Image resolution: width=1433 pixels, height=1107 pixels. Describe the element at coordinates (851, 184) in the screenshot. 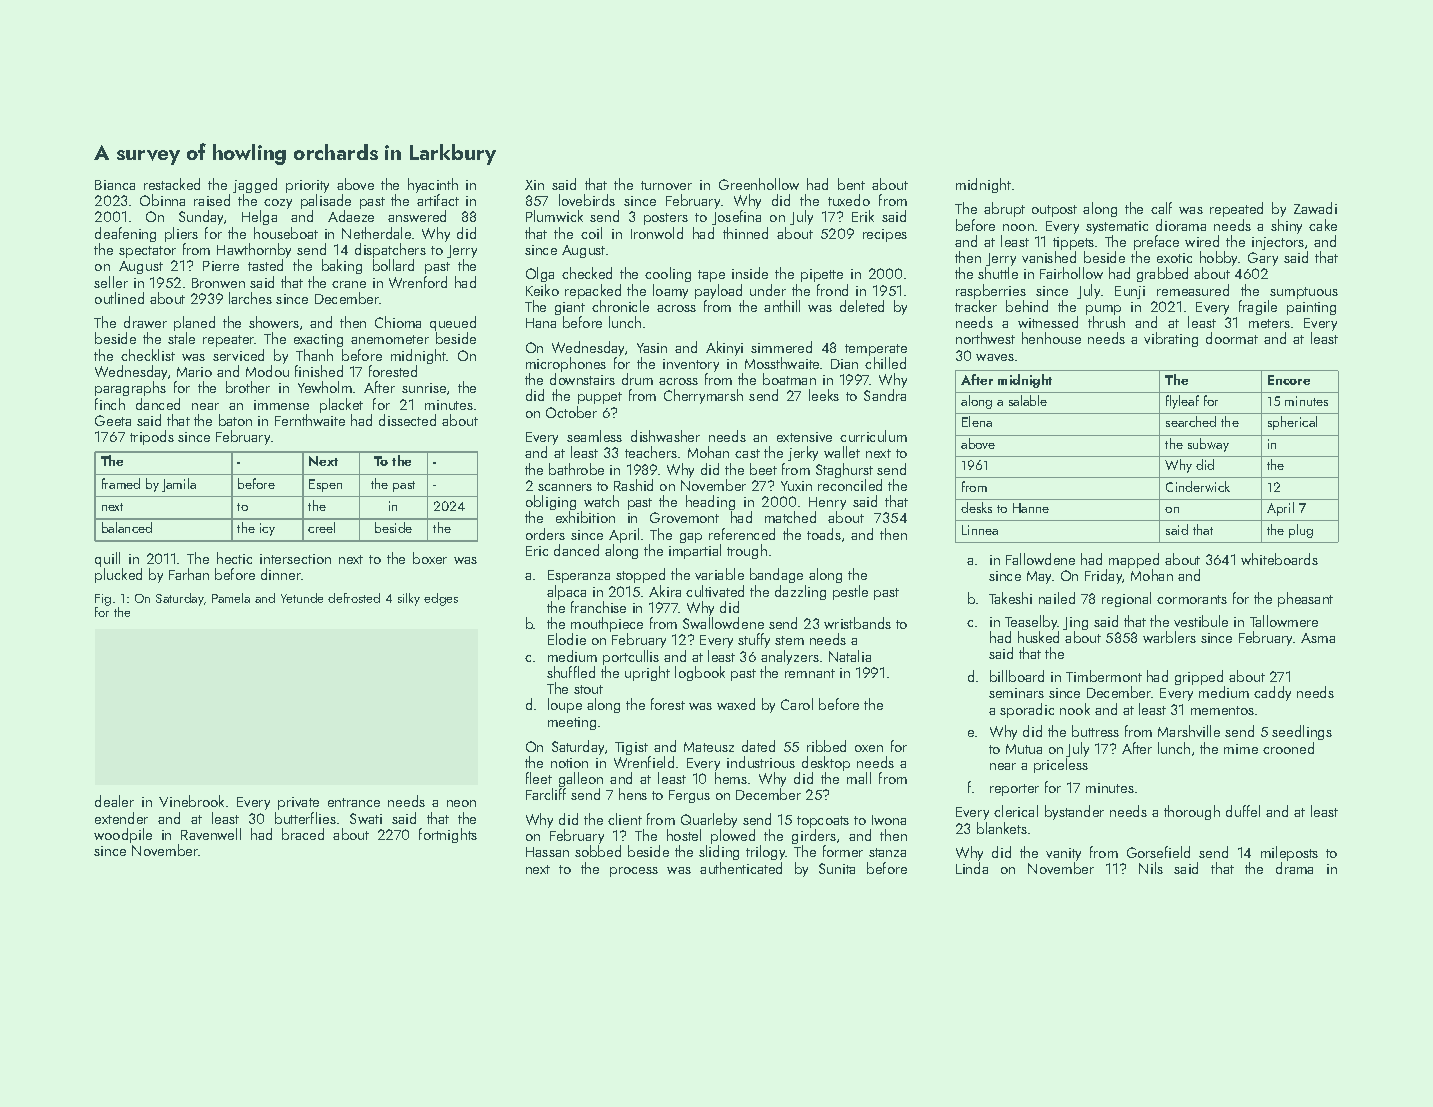

I see `bent` at that location.
